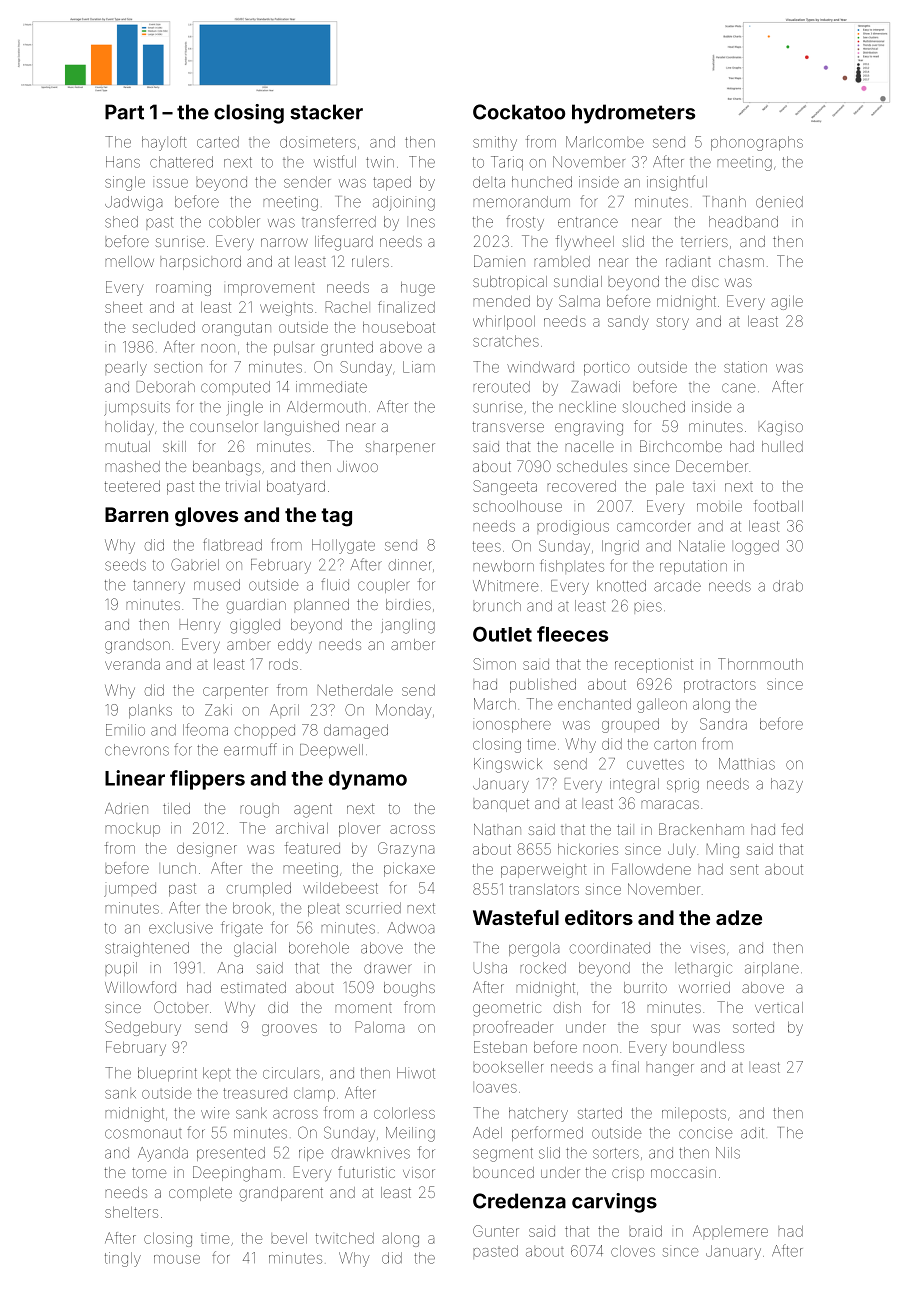  What do you see at coordinates (283, 664) in the screenshot?
I see `rods` at bounding box center [283, 664].
